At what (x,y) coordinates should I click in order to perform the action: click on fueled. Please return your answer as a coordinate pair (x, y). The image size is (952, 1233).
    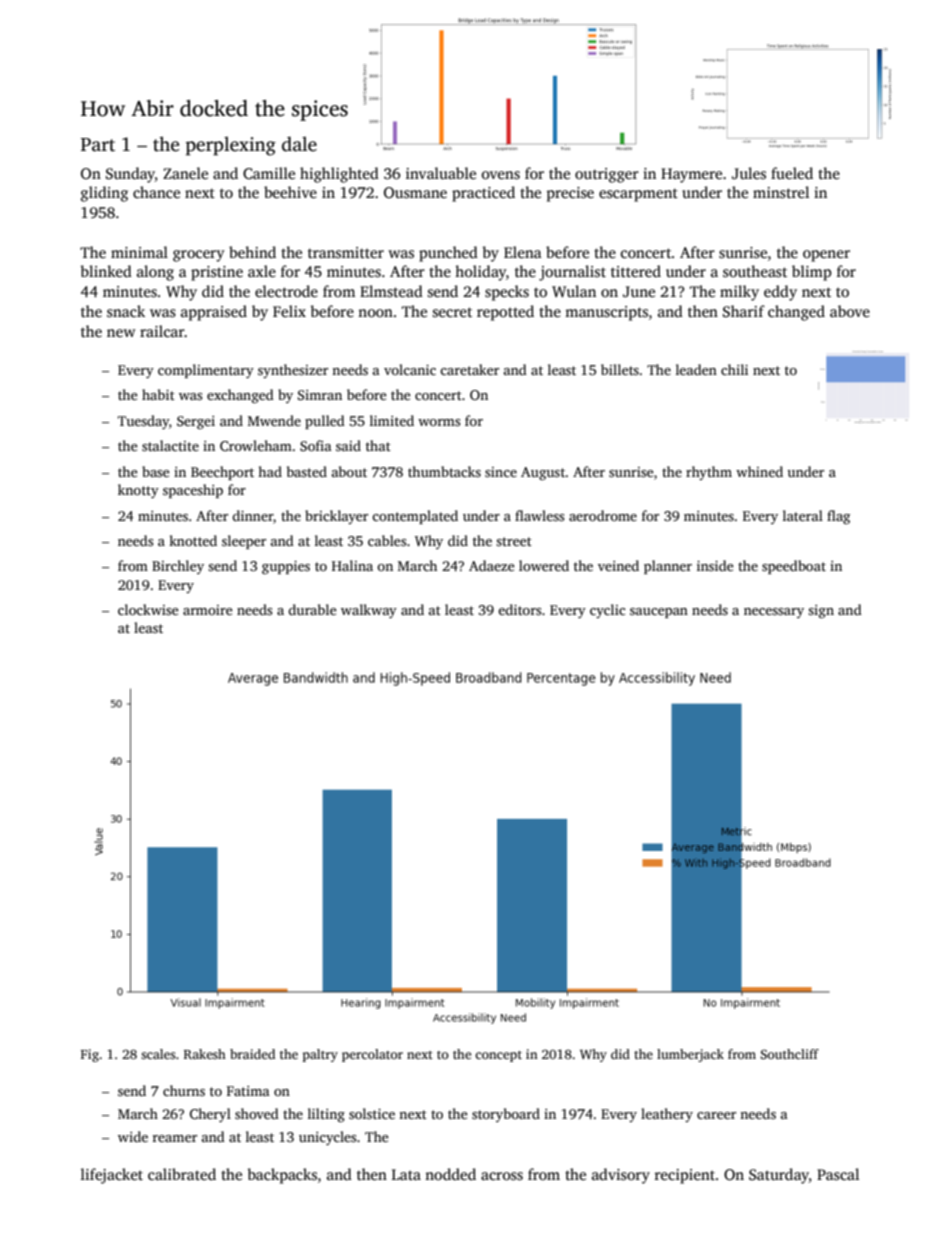
    Looking at the image, I should click on (792, 173).
